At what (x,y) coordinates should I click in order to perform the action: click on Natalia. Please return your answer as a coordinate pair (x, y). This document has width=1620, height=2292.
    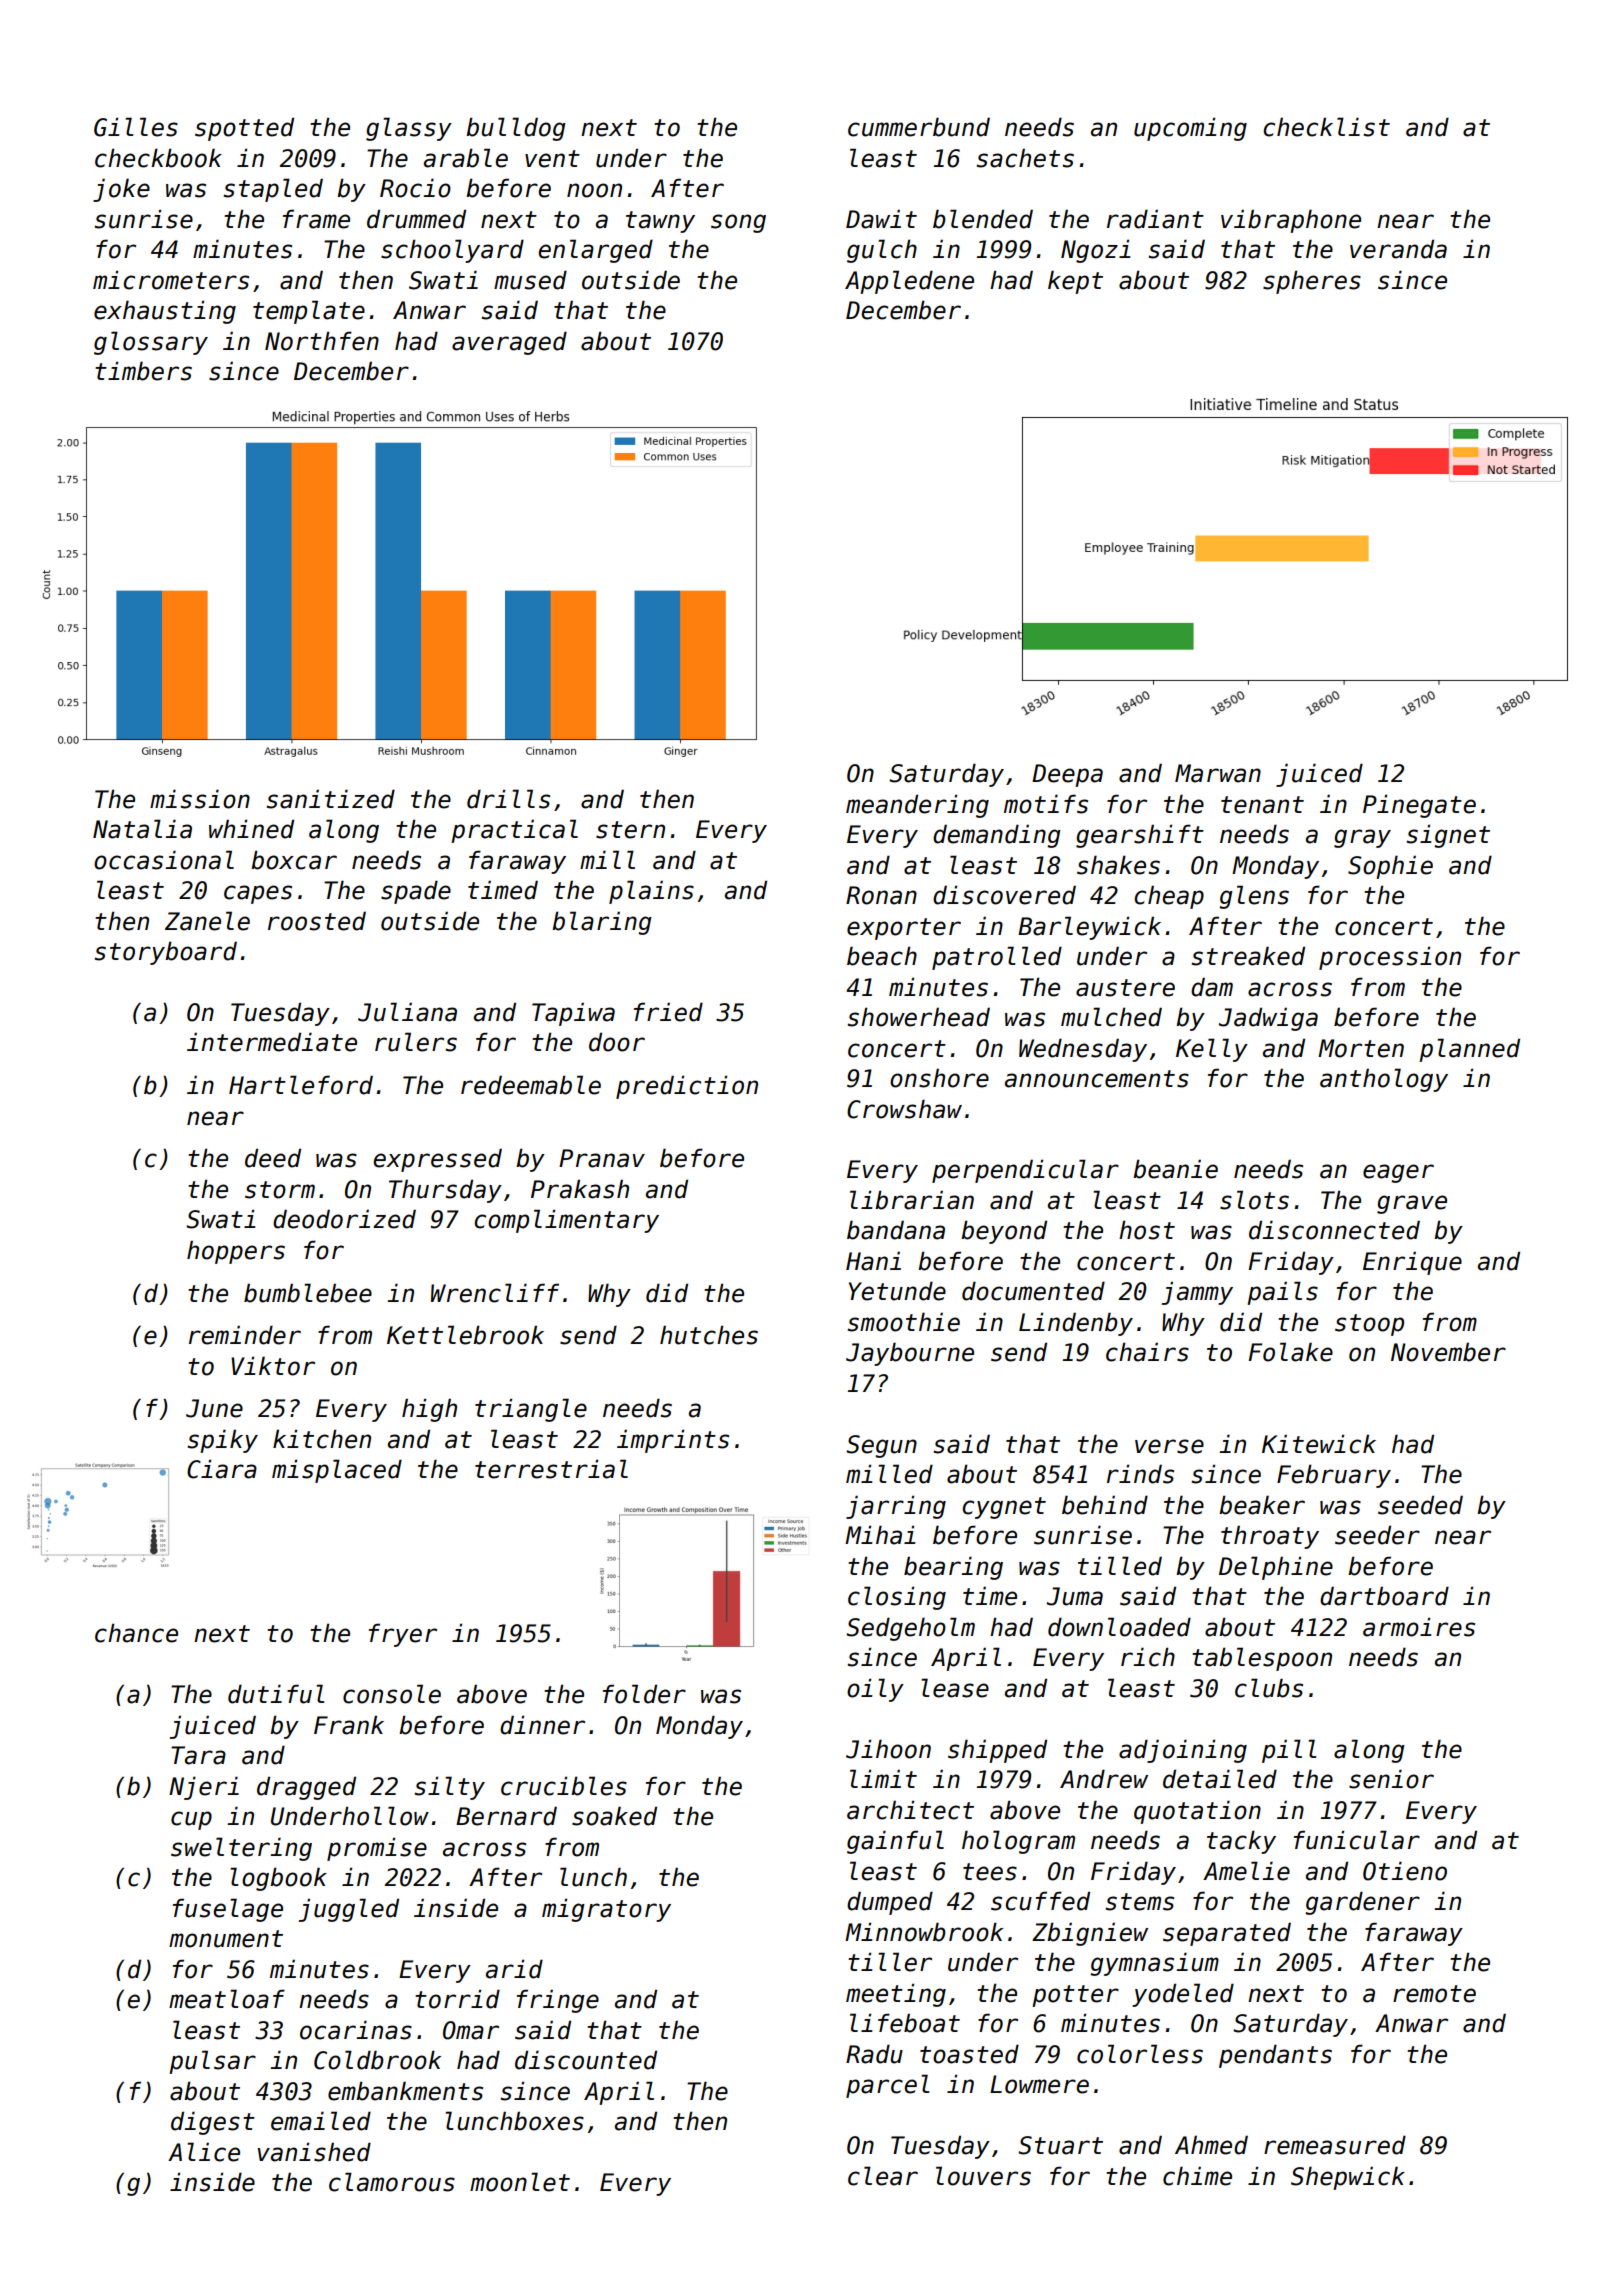
    Looking at the image, I should click on (142, 829).
